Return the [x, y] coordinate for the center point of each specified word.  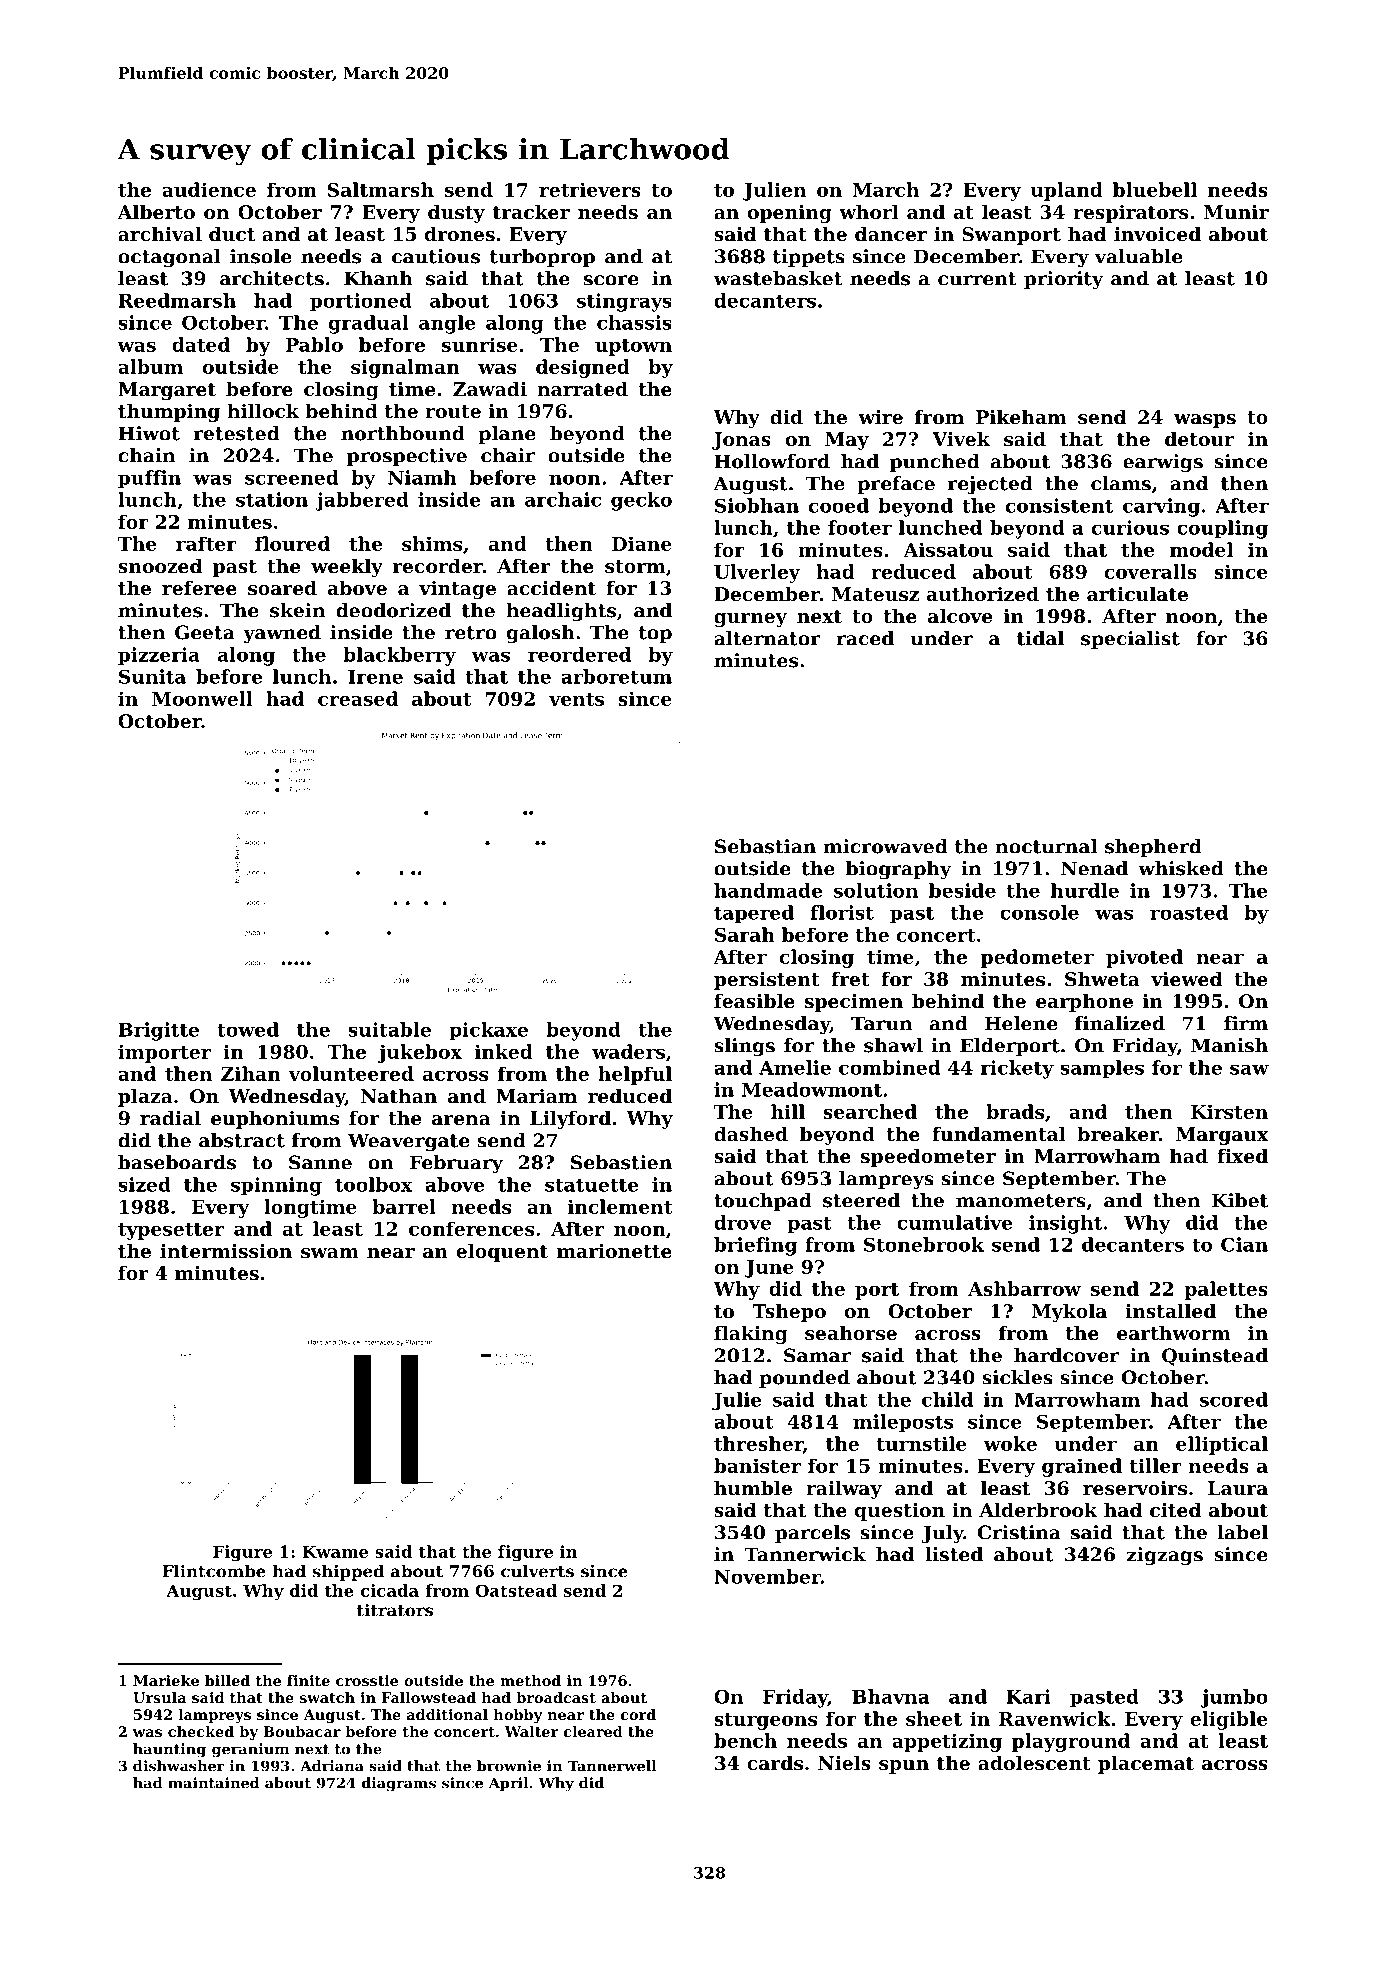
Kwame [335, 1551]
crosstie [367, 1680]
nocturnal [1046, 846]
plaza [145, 1097]
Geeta [205, 632]
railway [844, 1489]
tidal [1040, 638]
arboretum [616, 676]
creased [358, 698]
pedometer [1037, 958]
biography [898, 870]
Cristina [1019, 1532]
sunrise [480, 344]
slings [744, 1047]
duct [232, 233]
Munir [1236, 212]
